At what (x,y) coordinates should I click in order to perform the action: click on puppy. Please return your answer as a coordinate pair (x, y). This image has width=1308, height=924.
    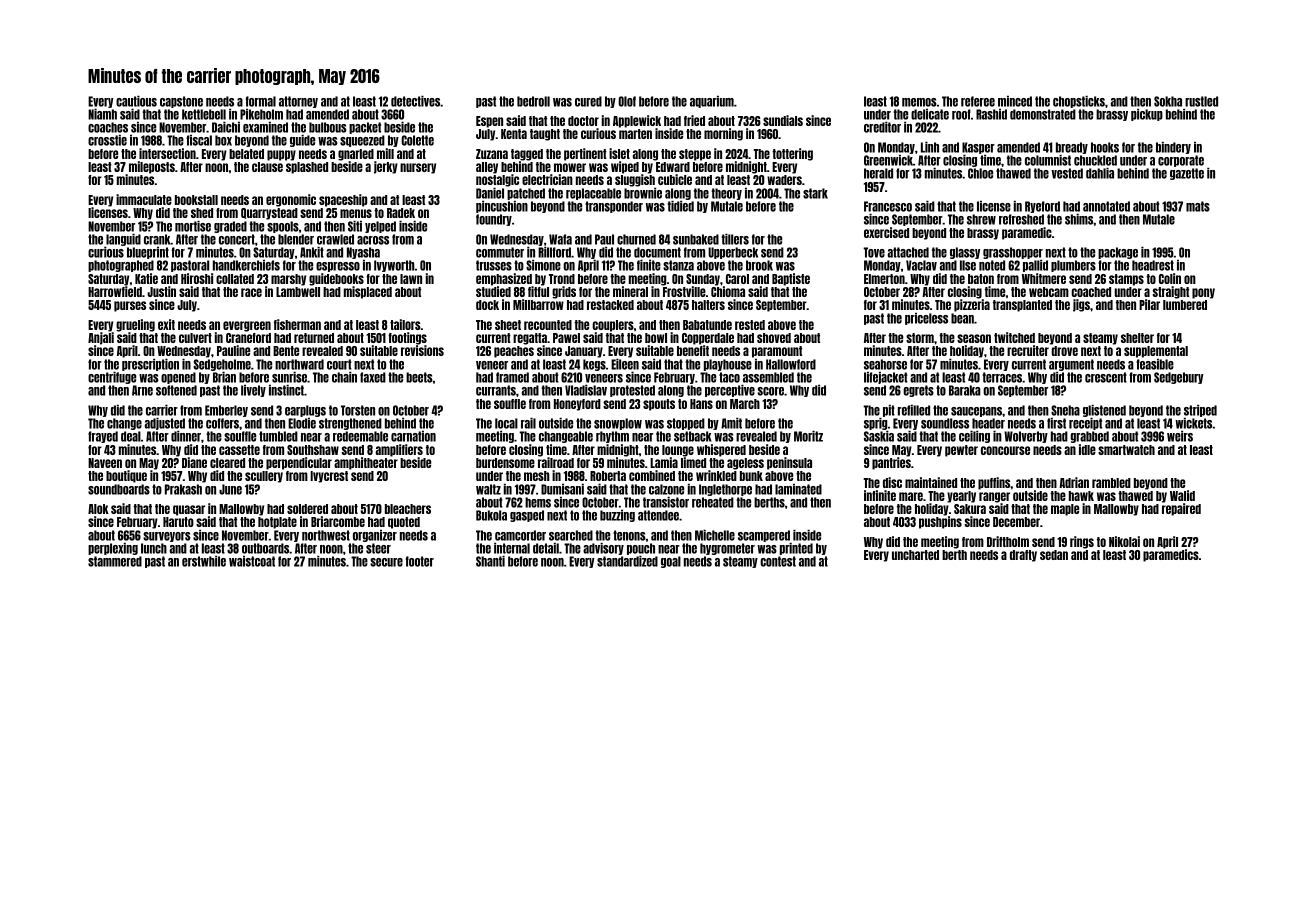
    Looking at the image, I should click on (281, 155).
